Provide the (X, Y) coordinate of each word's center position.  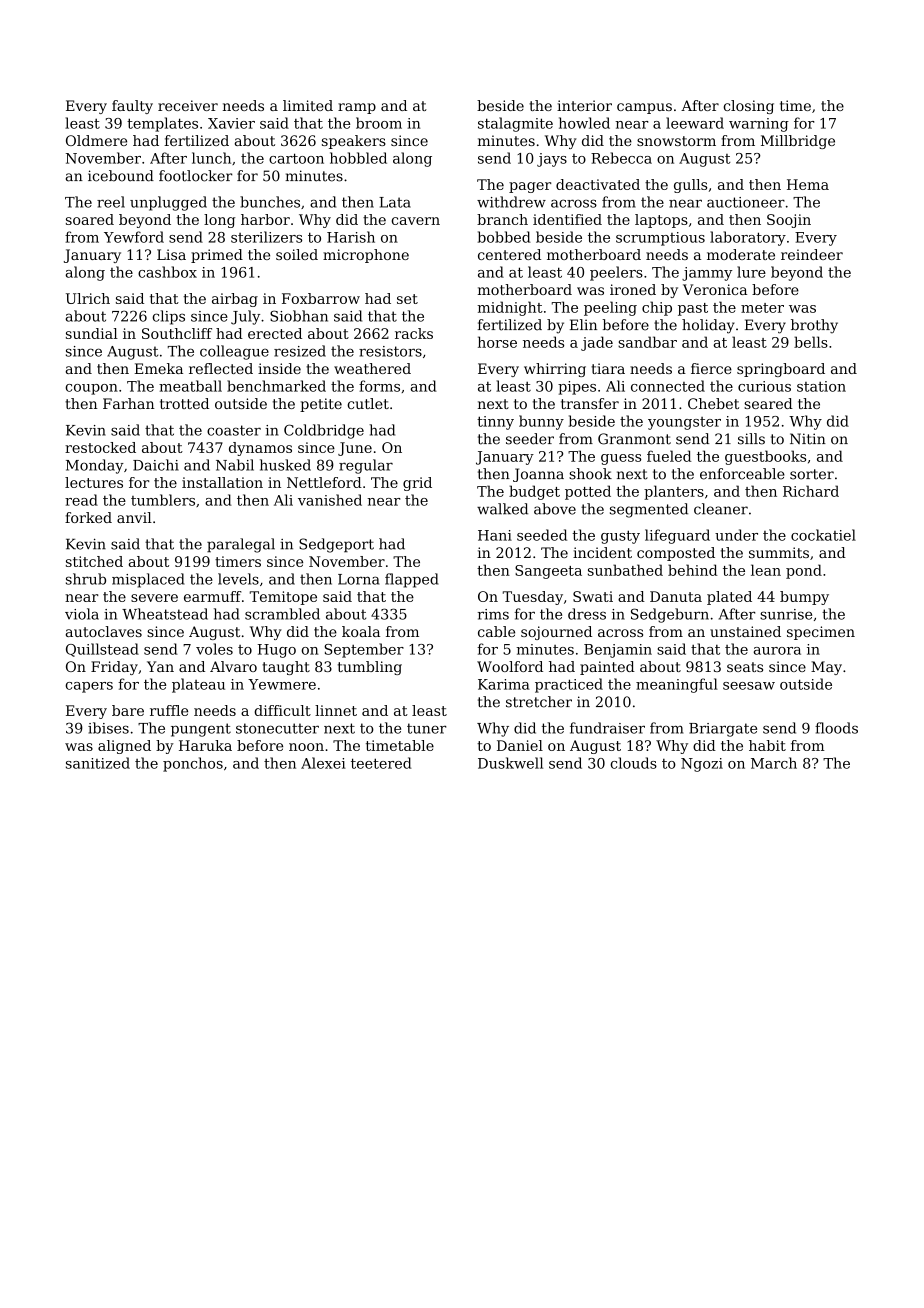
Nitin (808, 439)
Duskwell (510, 763)
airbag (235, 300)
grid (417, 484)
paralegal (241, 545)
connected (668, 386)
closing (748, 107)
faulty (132, 107)
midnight (510, 308)
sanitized (98, 763)
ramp (357, 108)
